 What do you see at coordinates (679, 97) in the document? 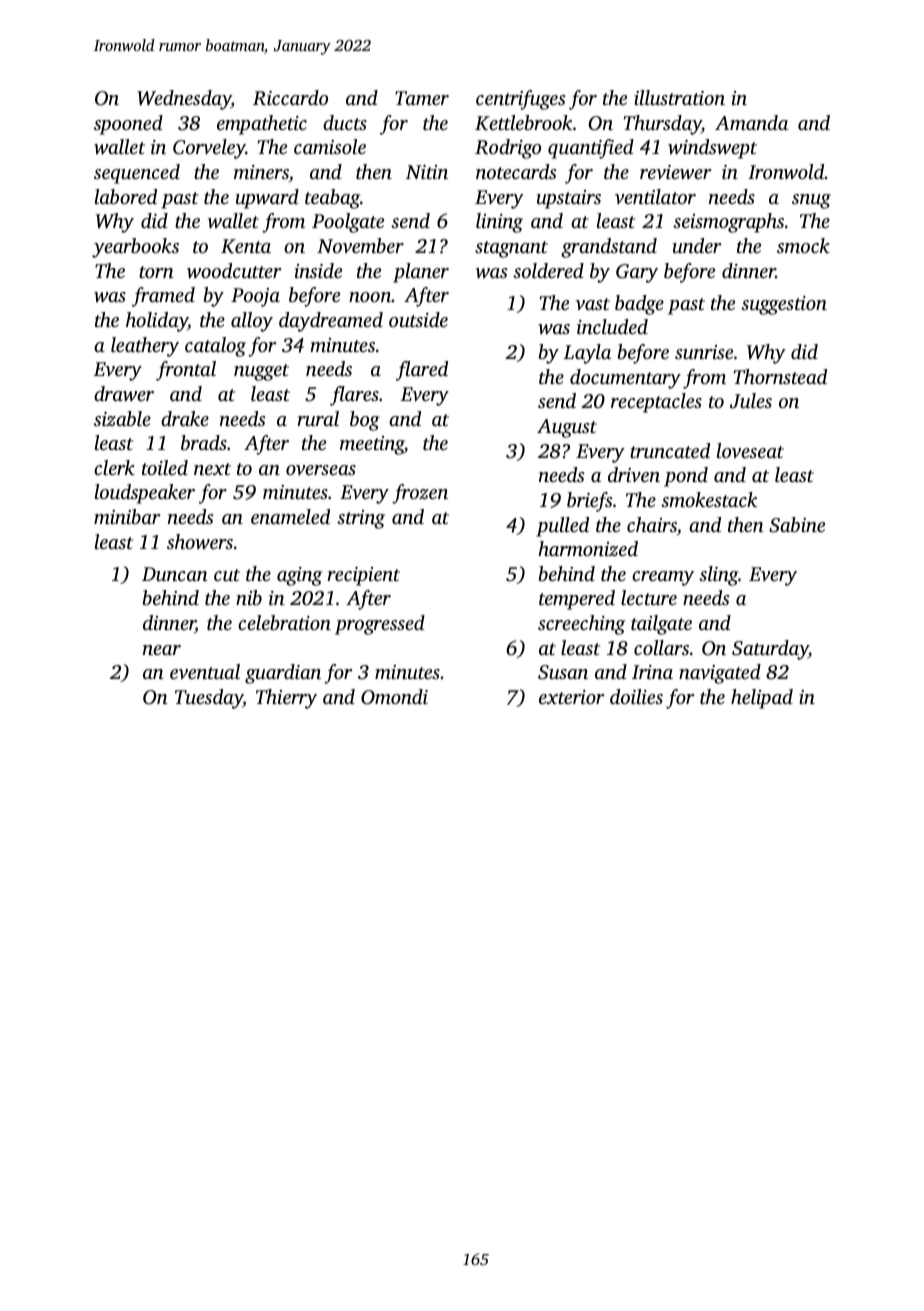
I see `illustration` at bounding box center [679, 97].
